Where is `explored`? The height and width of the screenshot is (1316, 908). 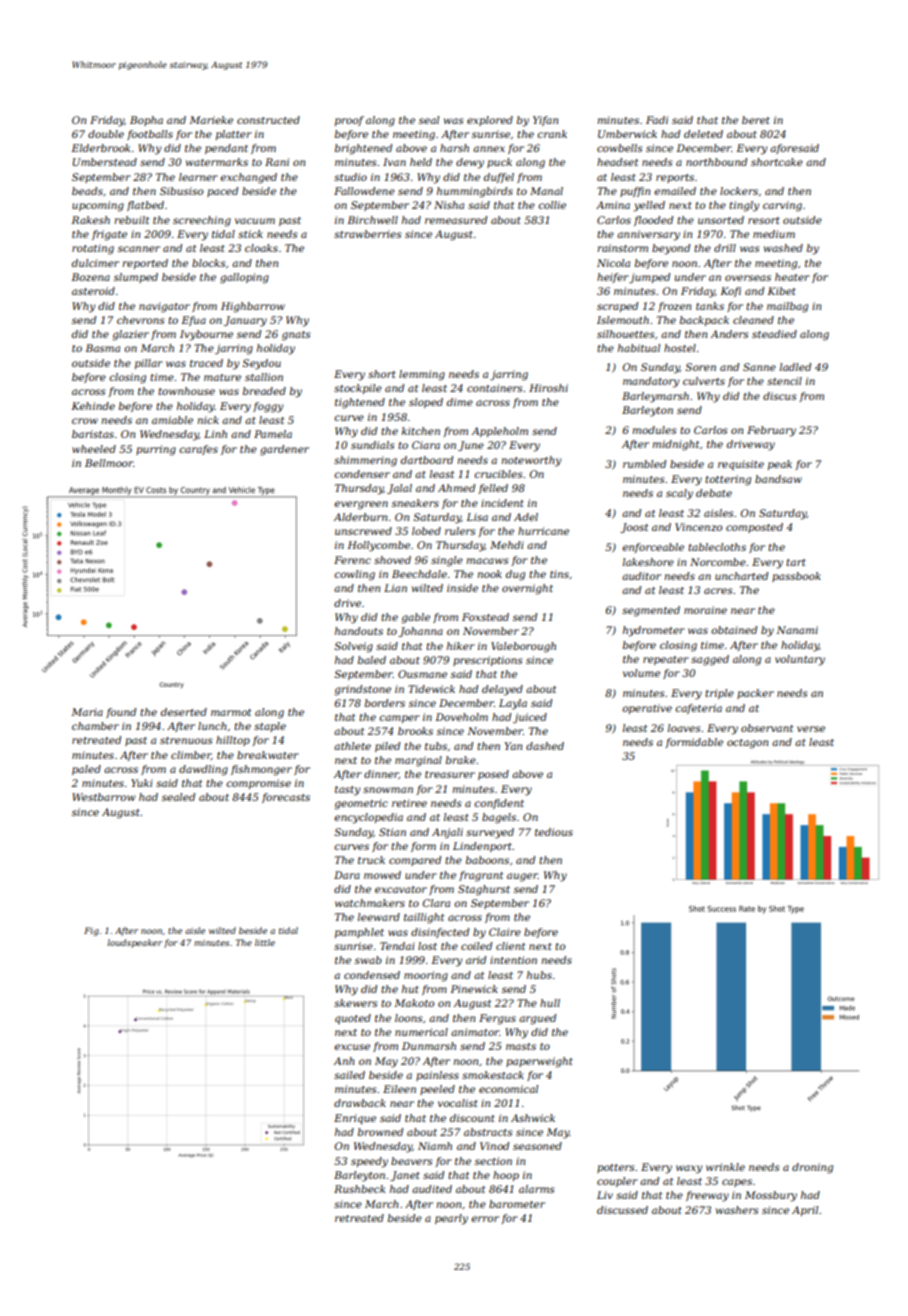
explored is located at coordinates (490, 121).
